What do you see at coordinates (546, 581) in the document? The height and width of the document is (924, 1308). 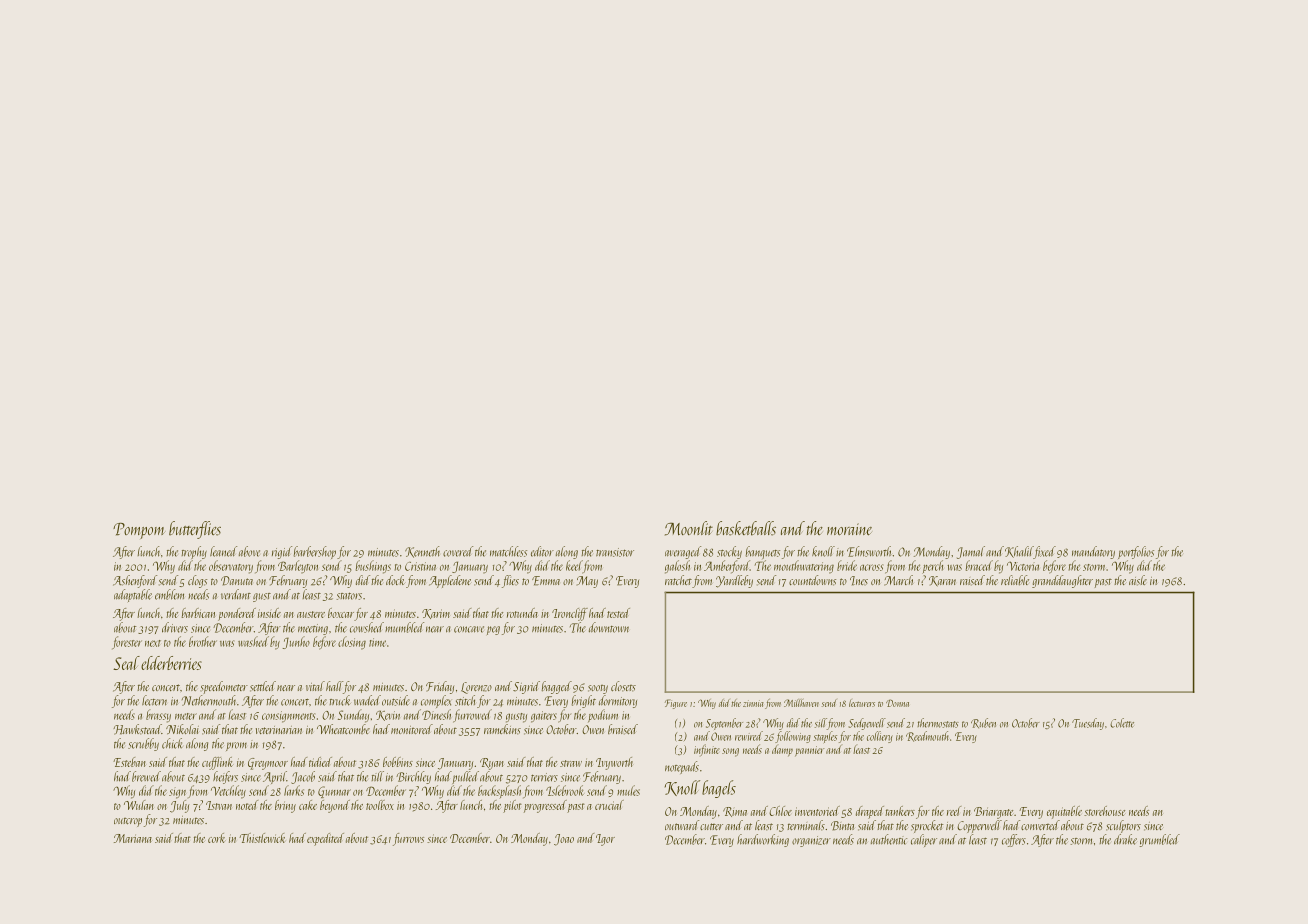 I see `Emma` at bounding box center [546, 581].
